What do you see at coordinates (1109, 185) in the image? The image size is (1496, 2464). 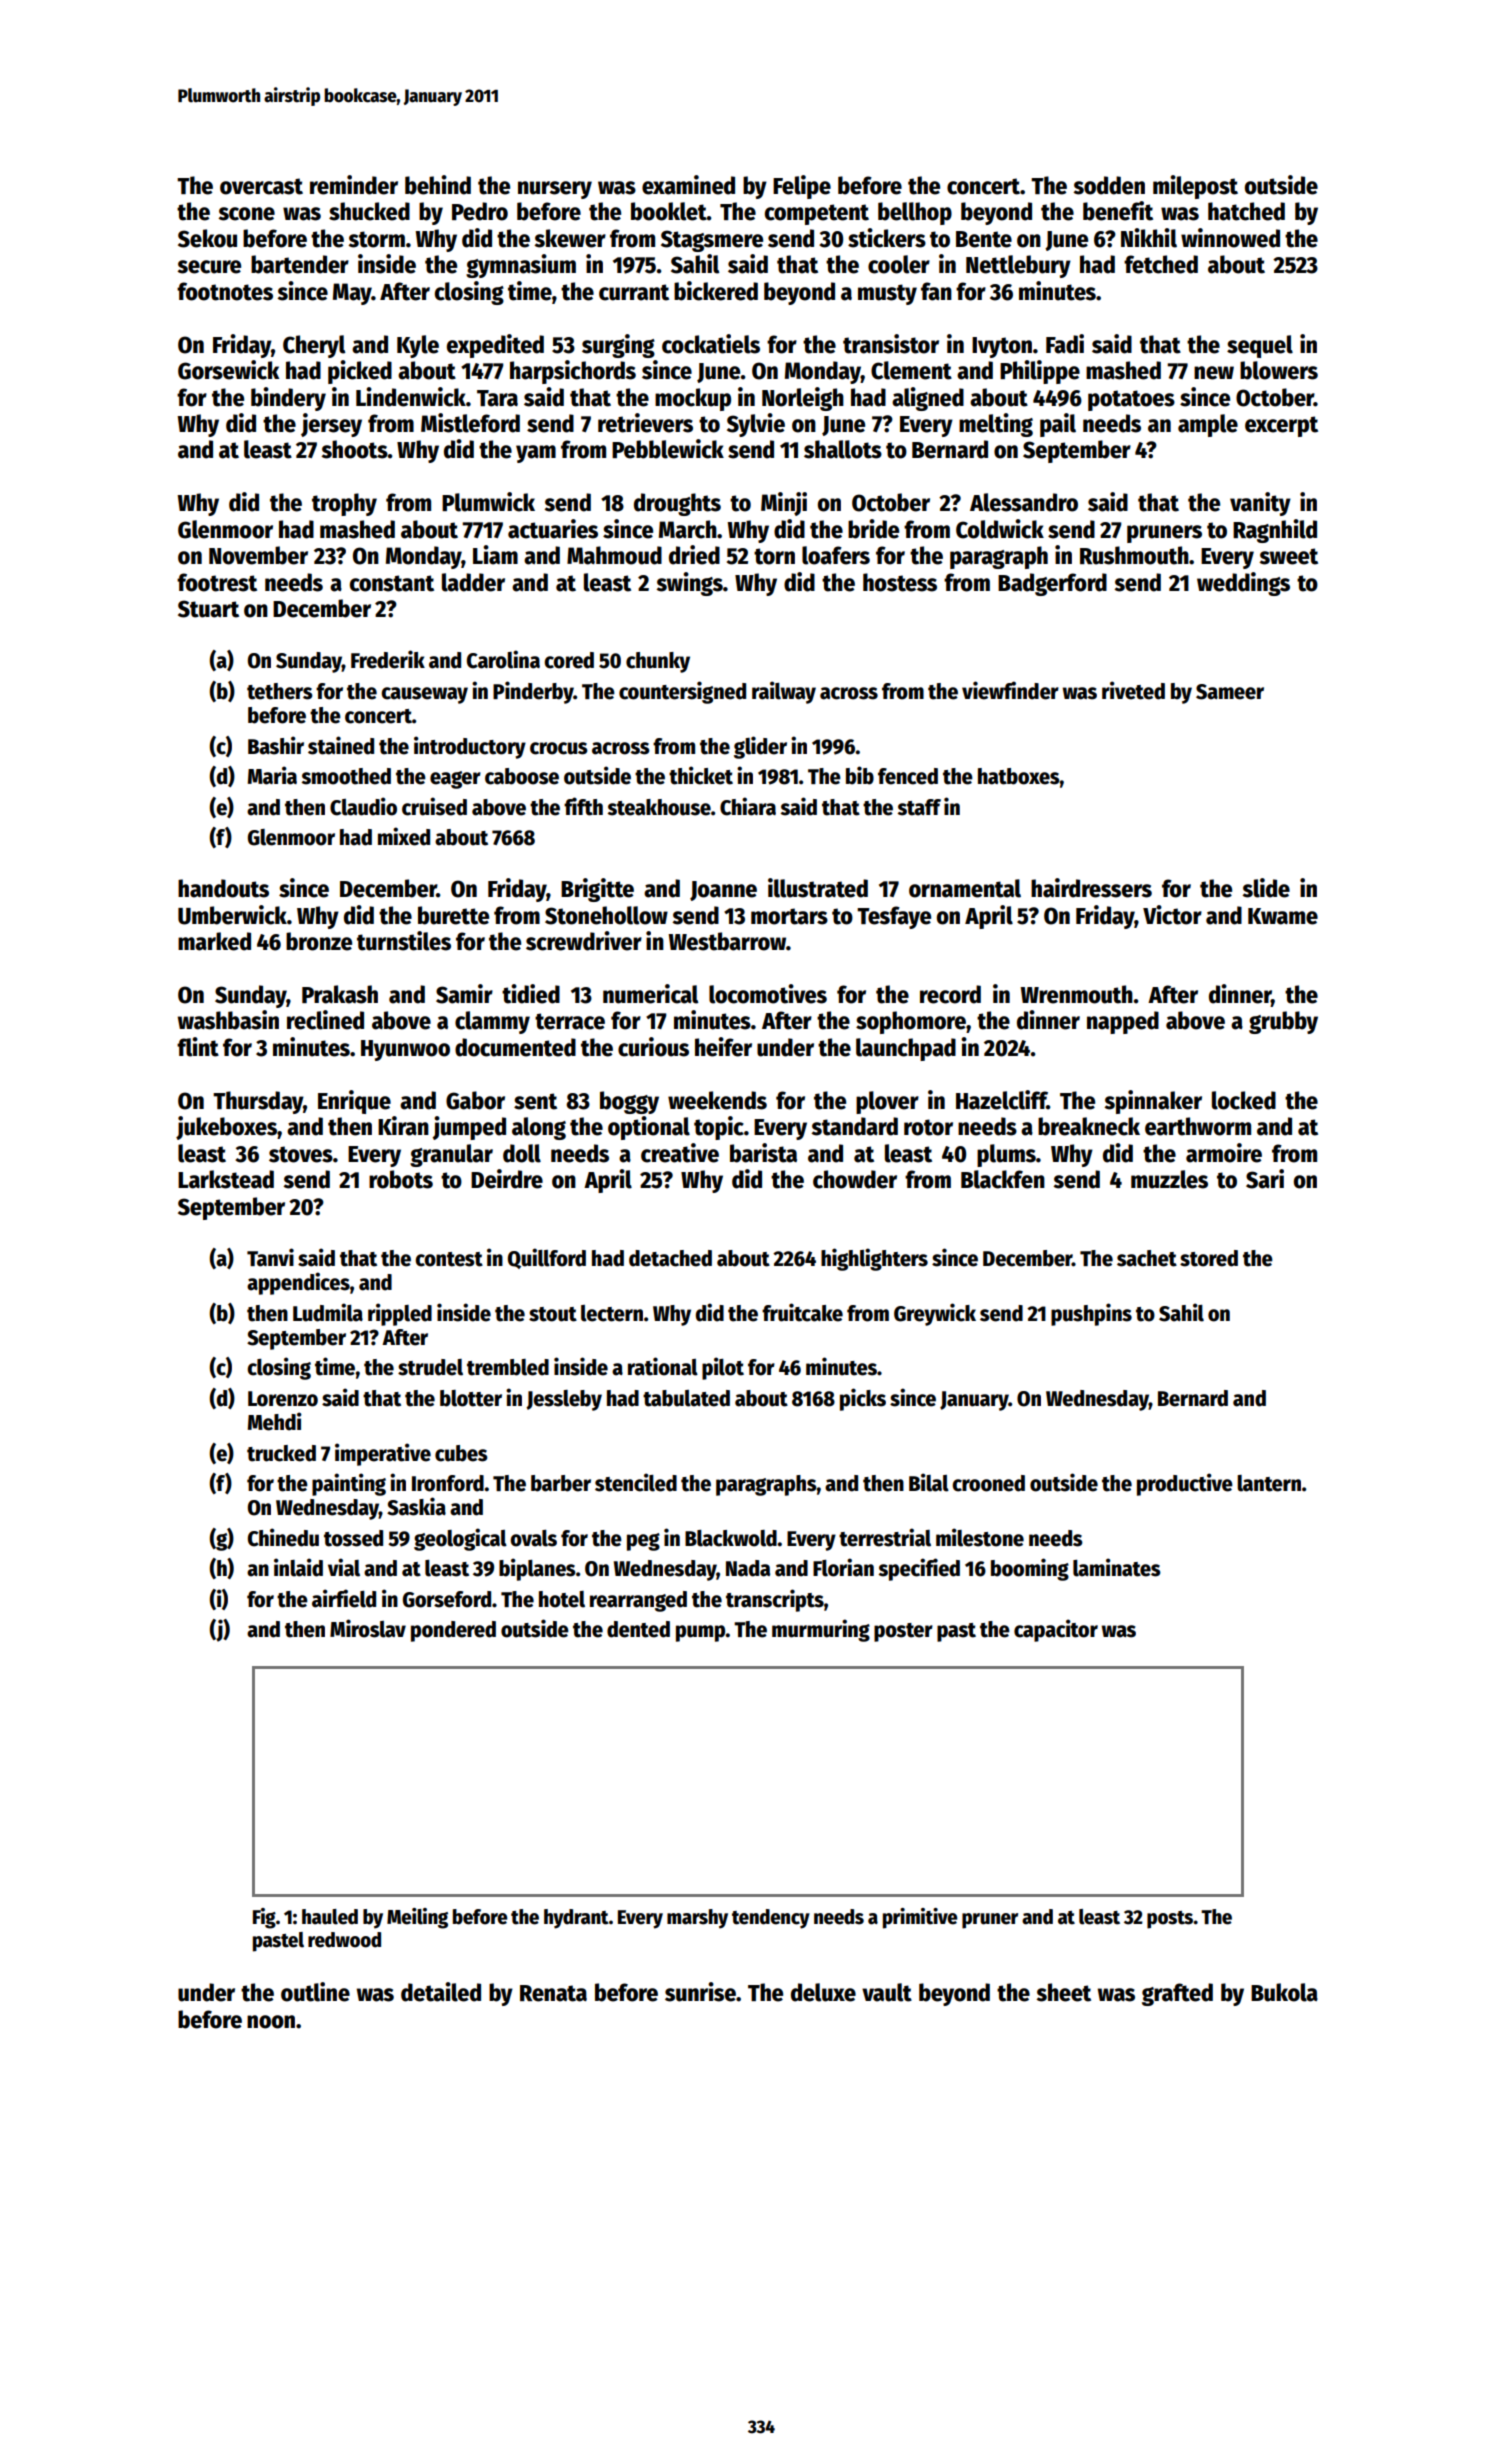 I see `sodden` at bounding box center [1109, 185].
